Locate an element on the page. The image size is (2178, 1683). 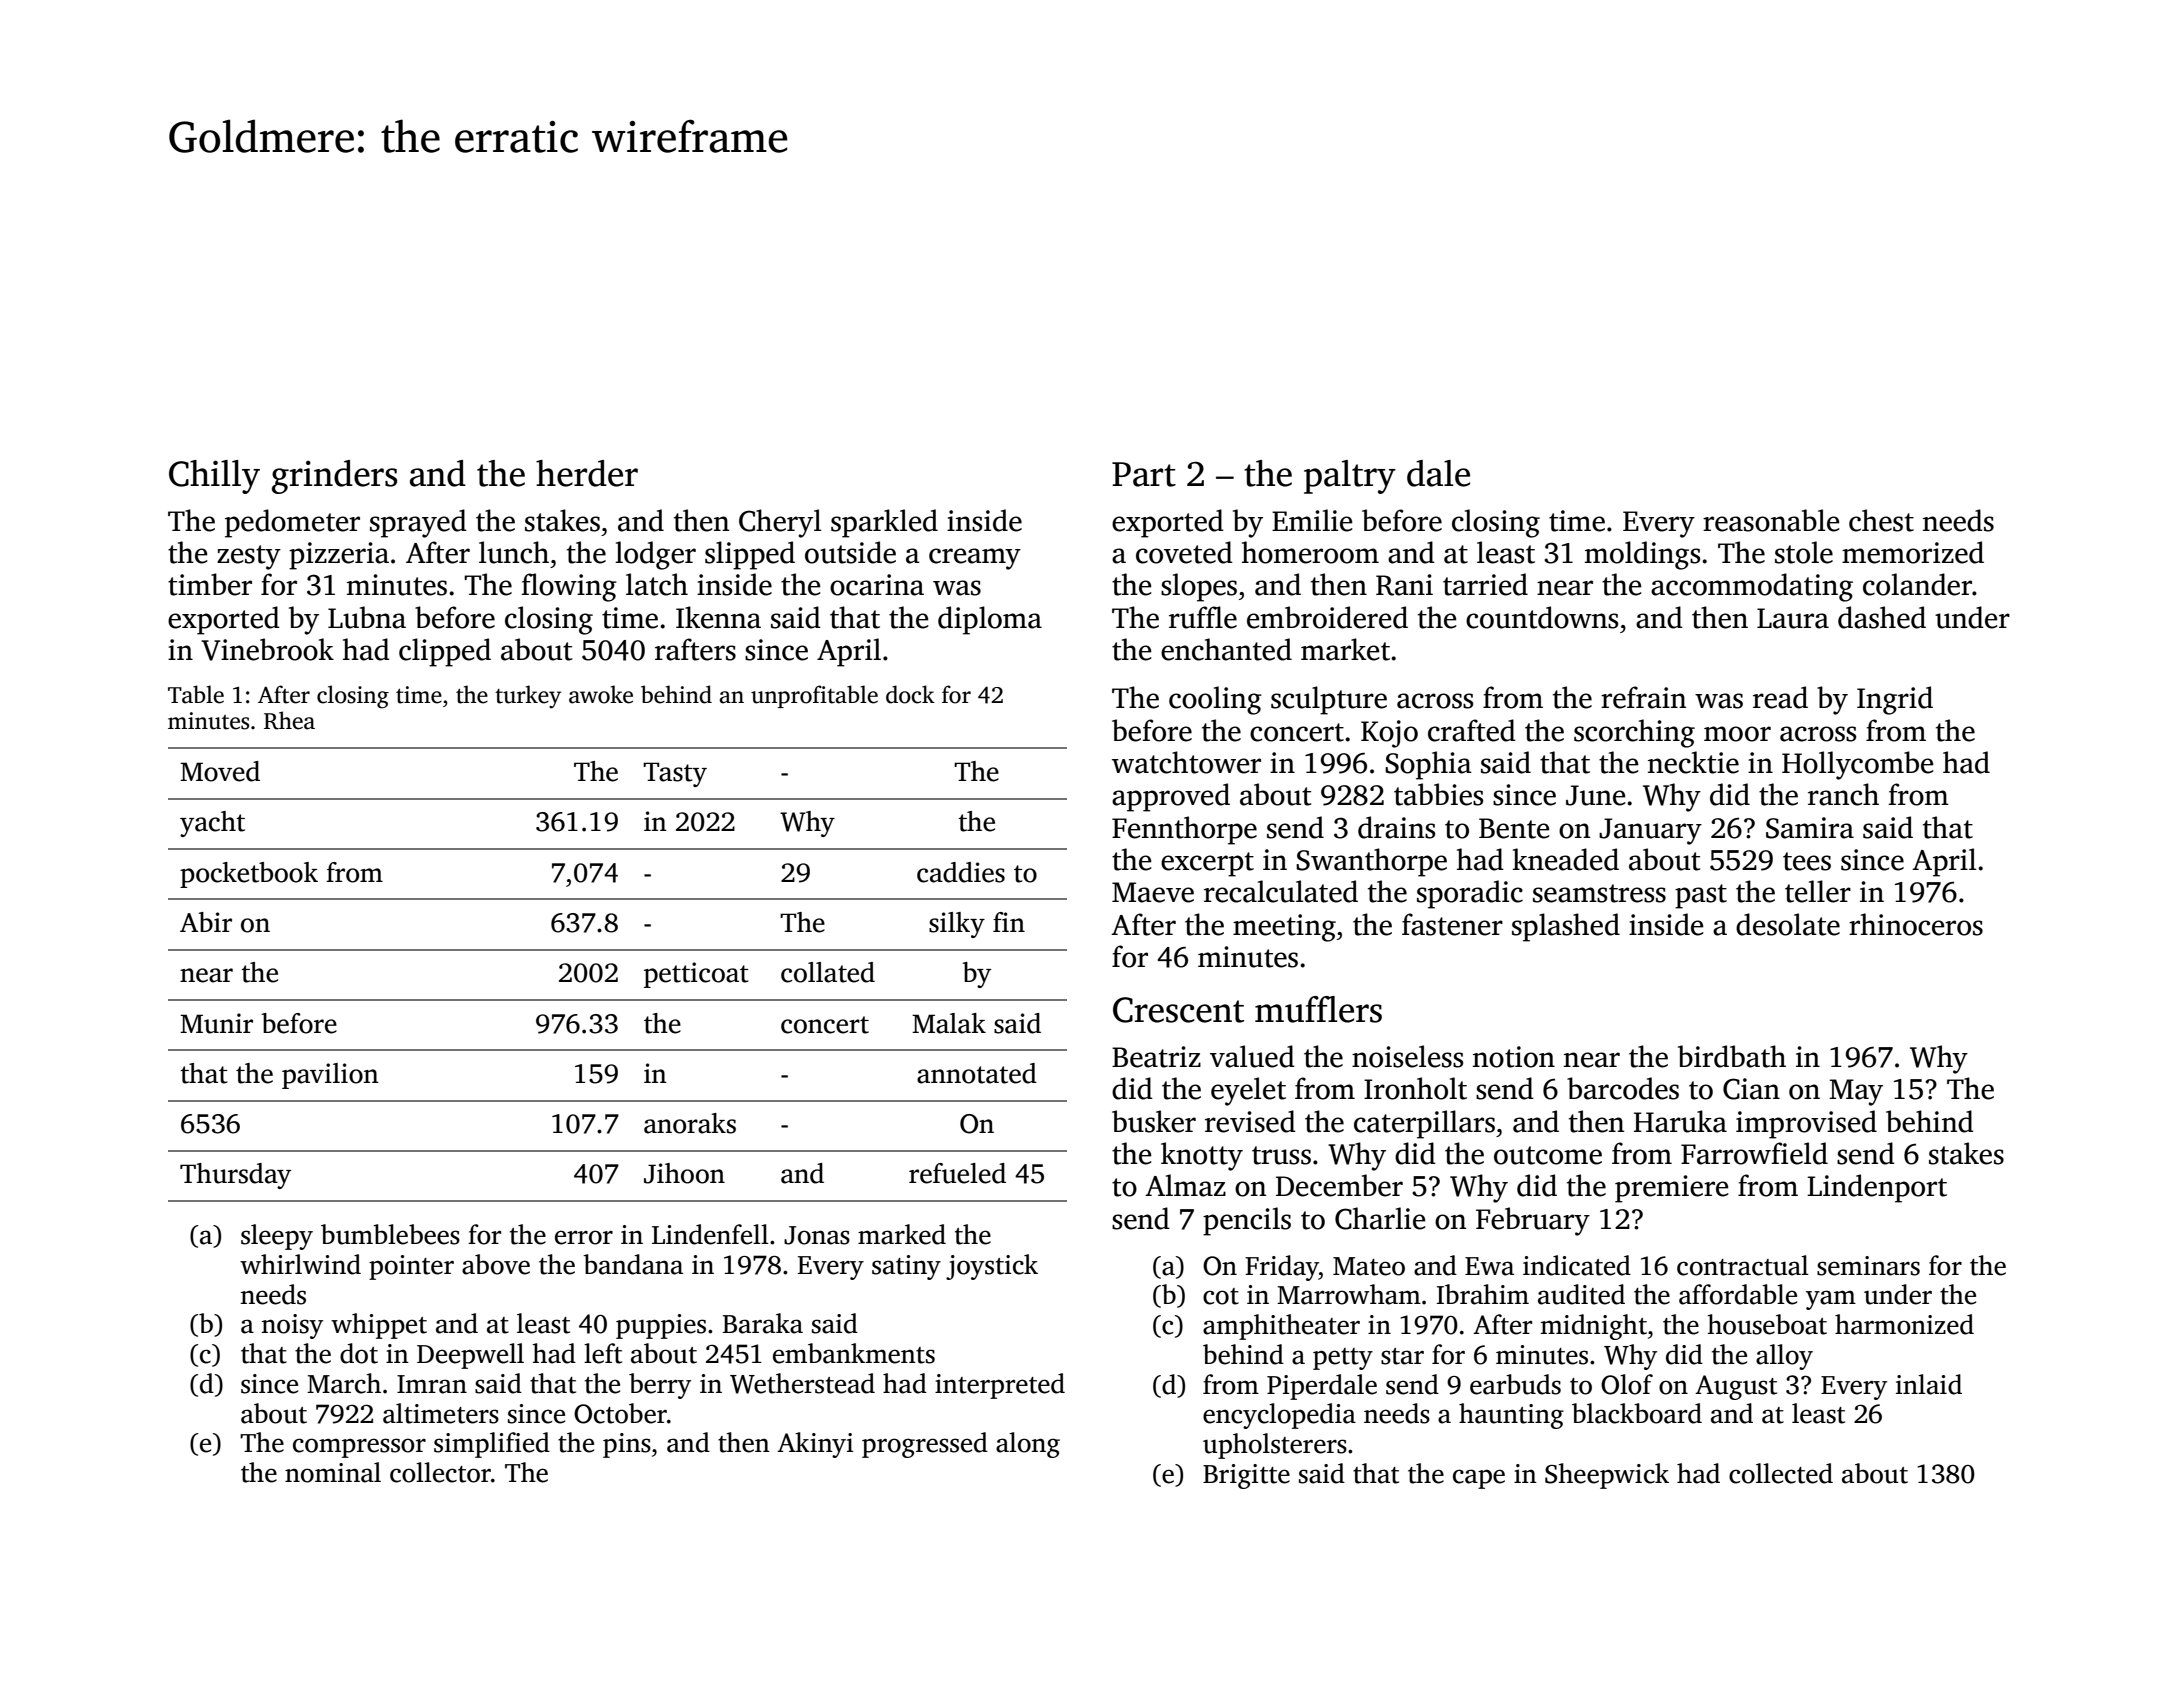
joystick is located at coordinates (992, 1267).
